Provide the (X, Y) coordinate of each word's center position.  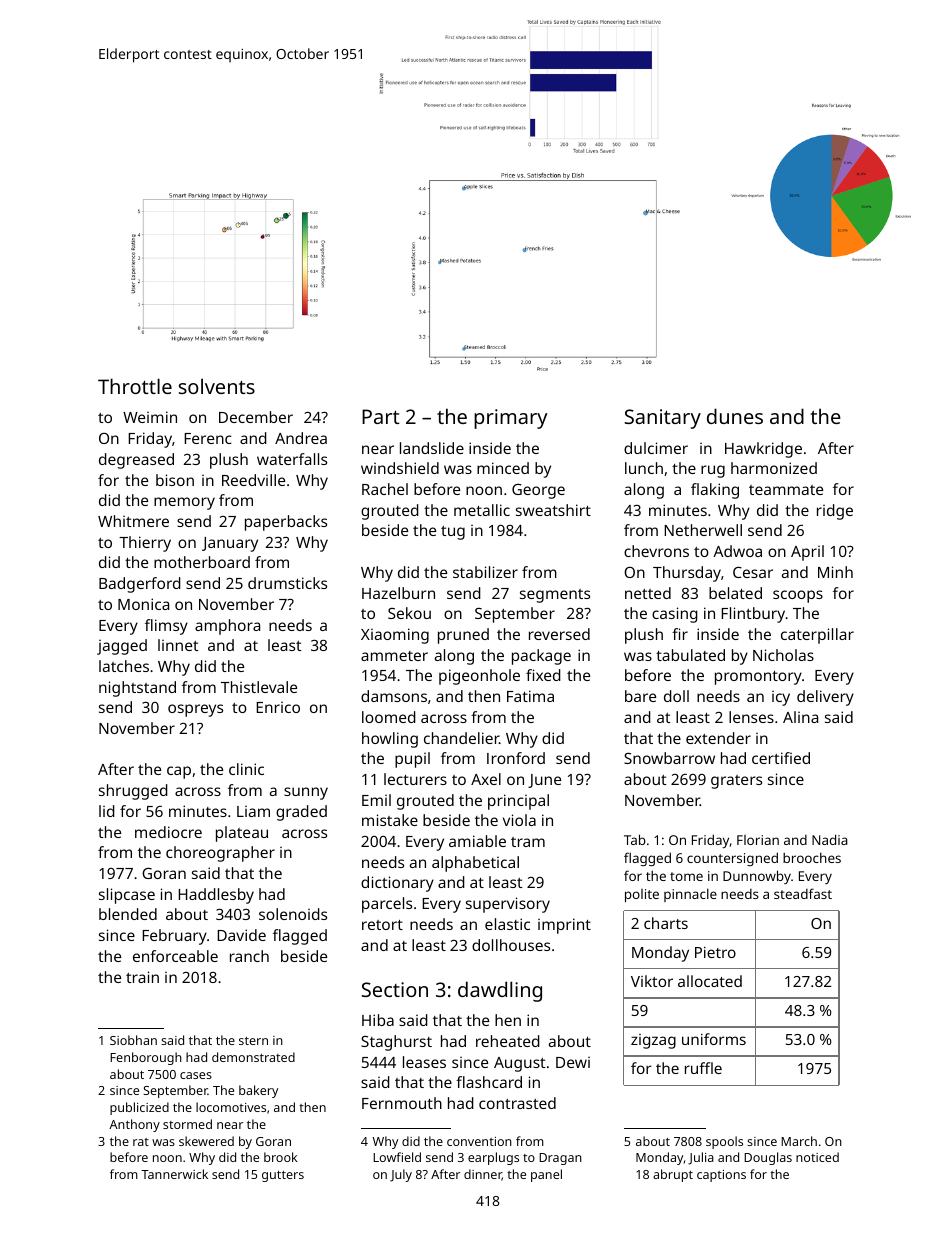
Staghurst (396, 1043)
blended (128, 914)
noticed (817, 1157)
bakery (258, 1091)
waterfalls (292, 459)
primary (511, 419)
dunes (735, 416)
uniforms (714, 1039)
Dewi (573, 1062)
